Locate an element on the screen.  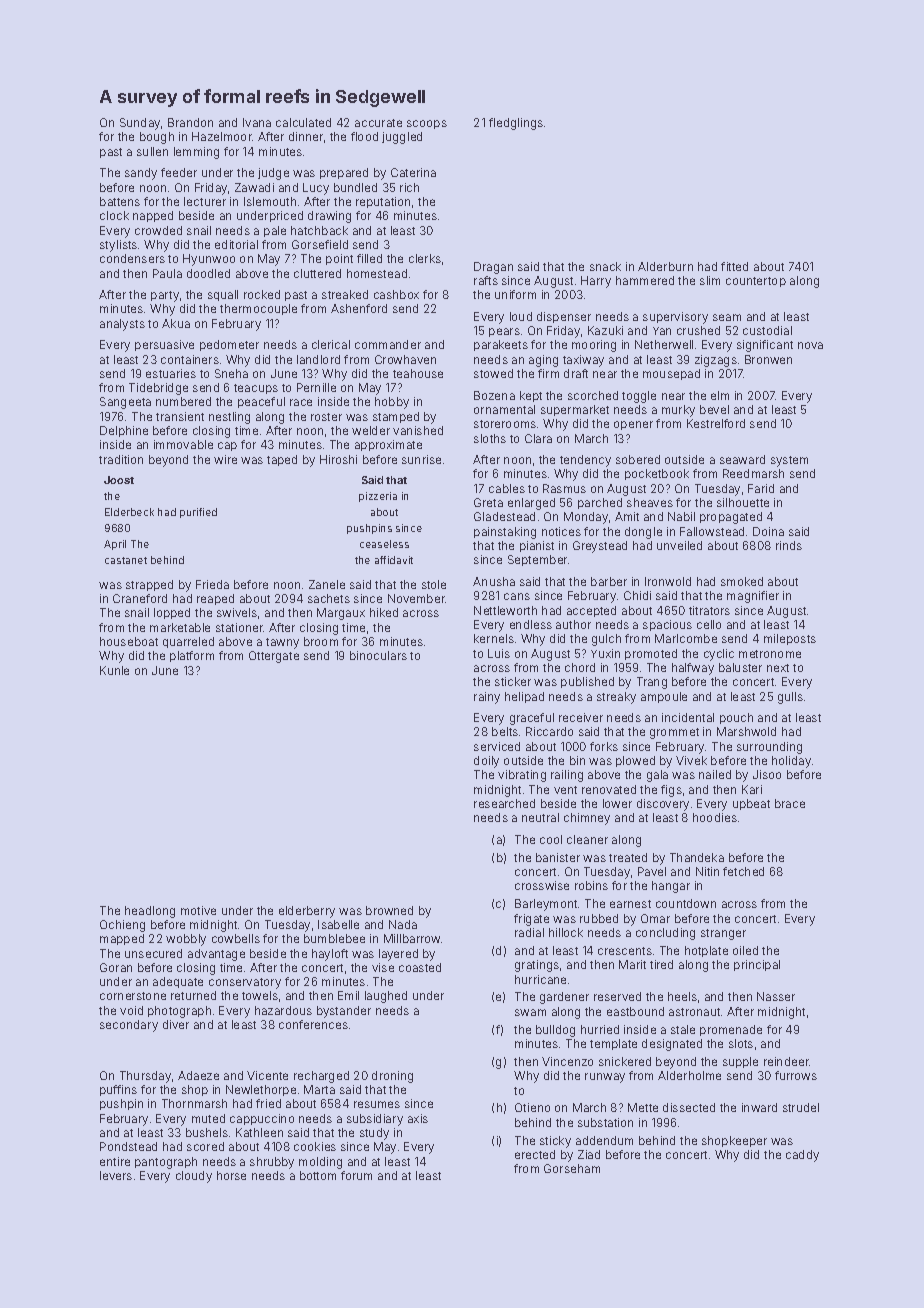
fledglings is located at coordinates (516, 124).
